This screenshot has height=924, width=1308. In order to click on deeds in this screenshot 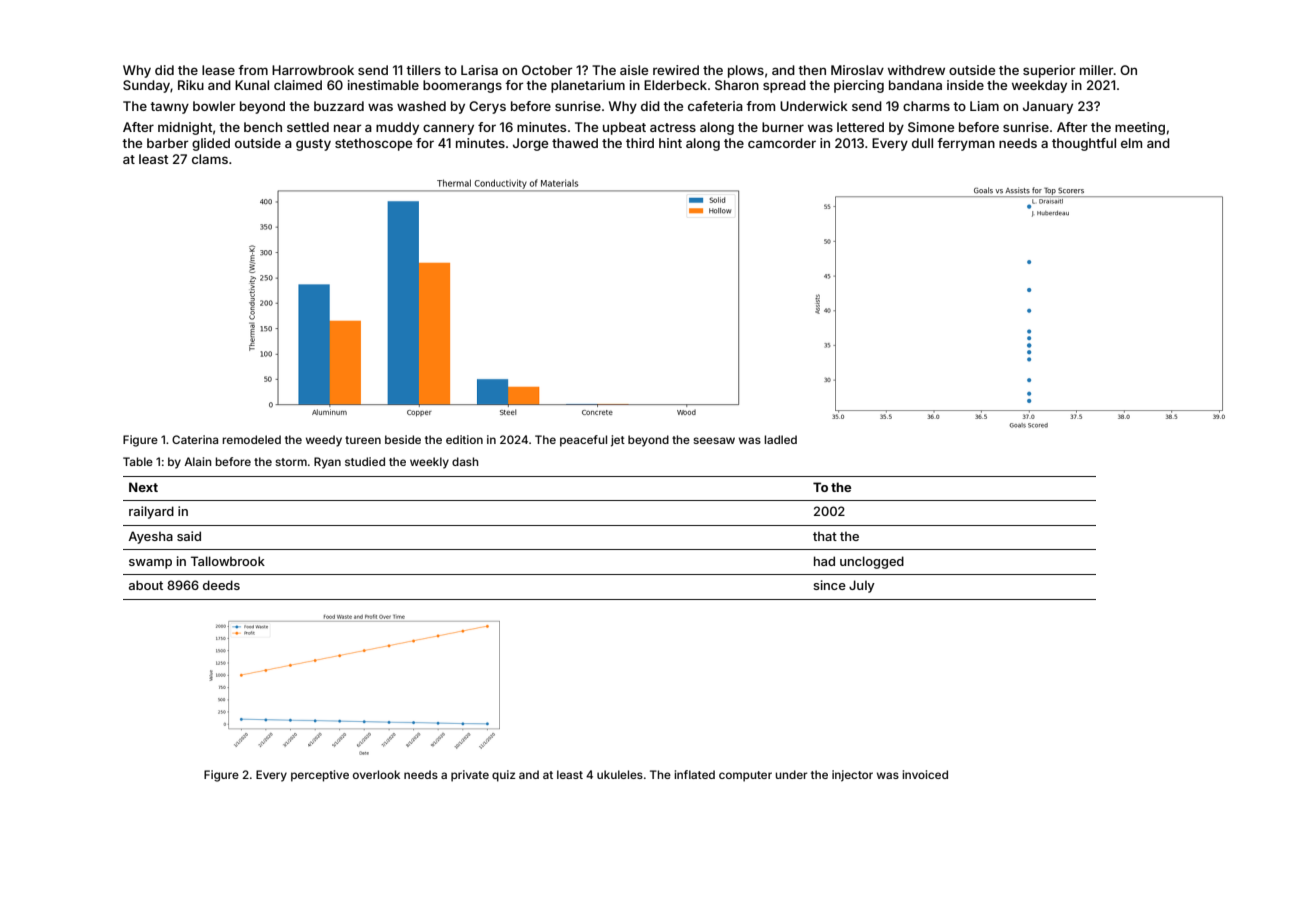, I will do `click(221, 585)`.
